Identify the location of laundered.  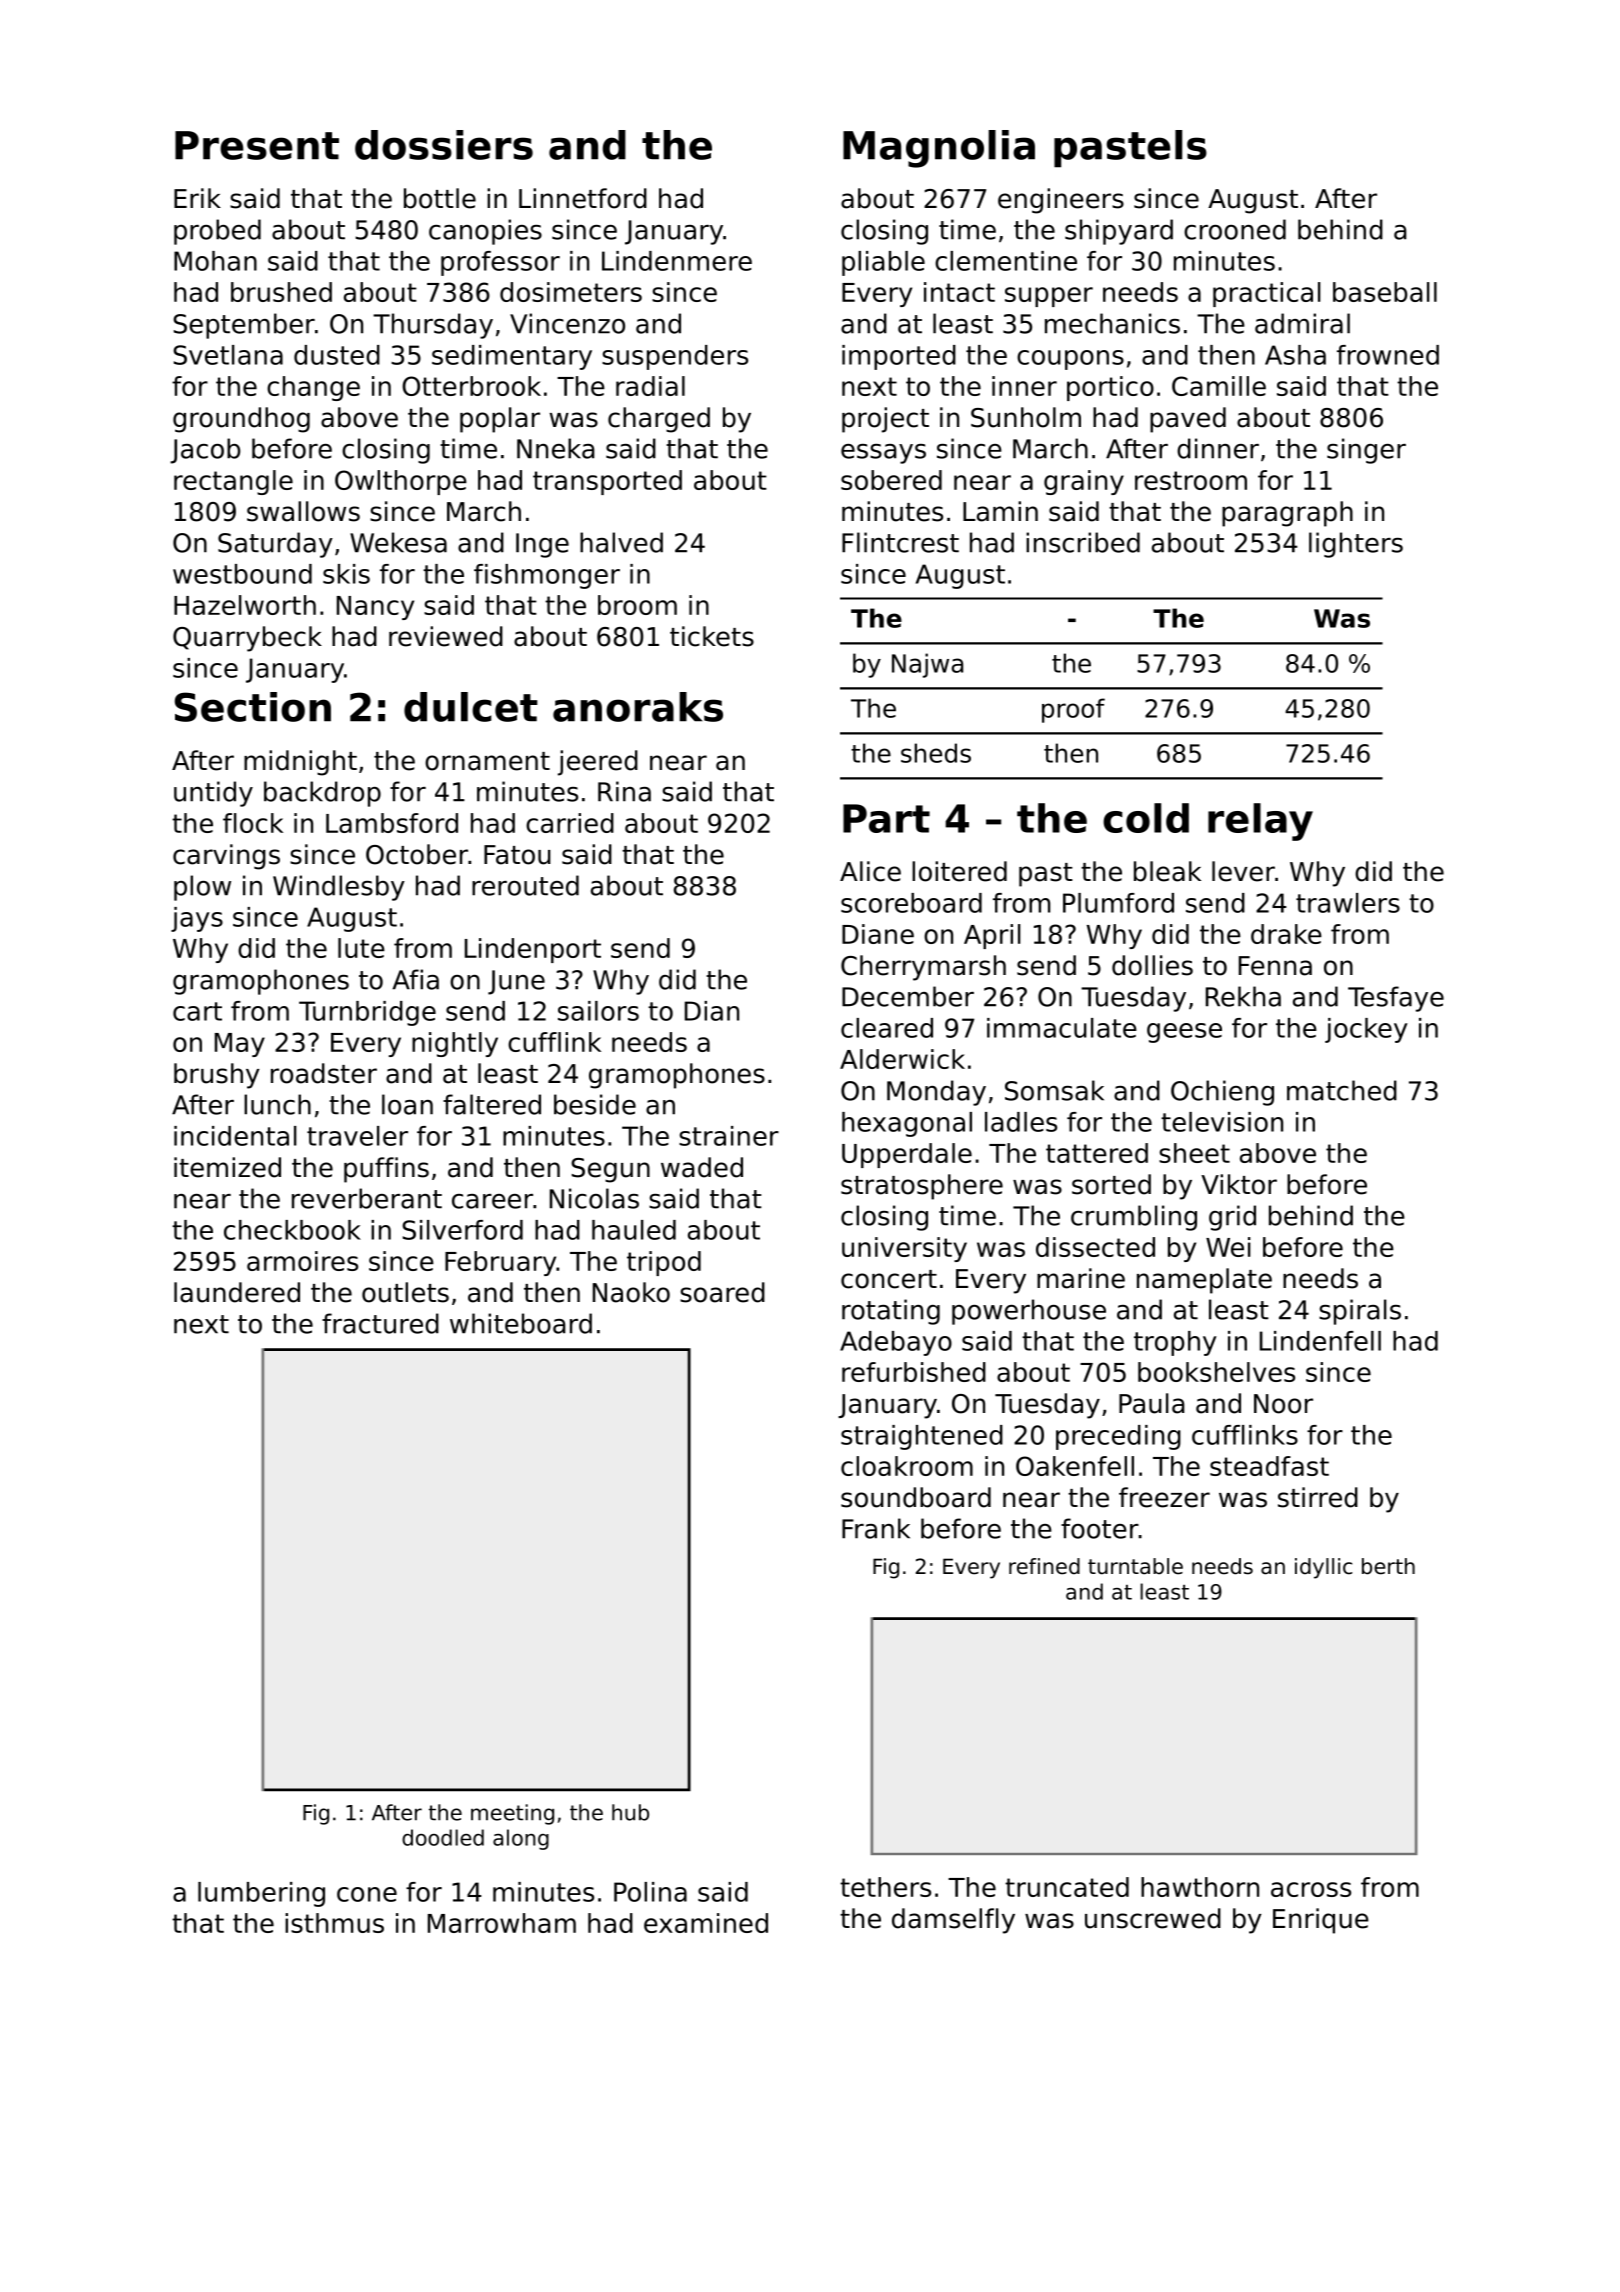
(237, 1292).
